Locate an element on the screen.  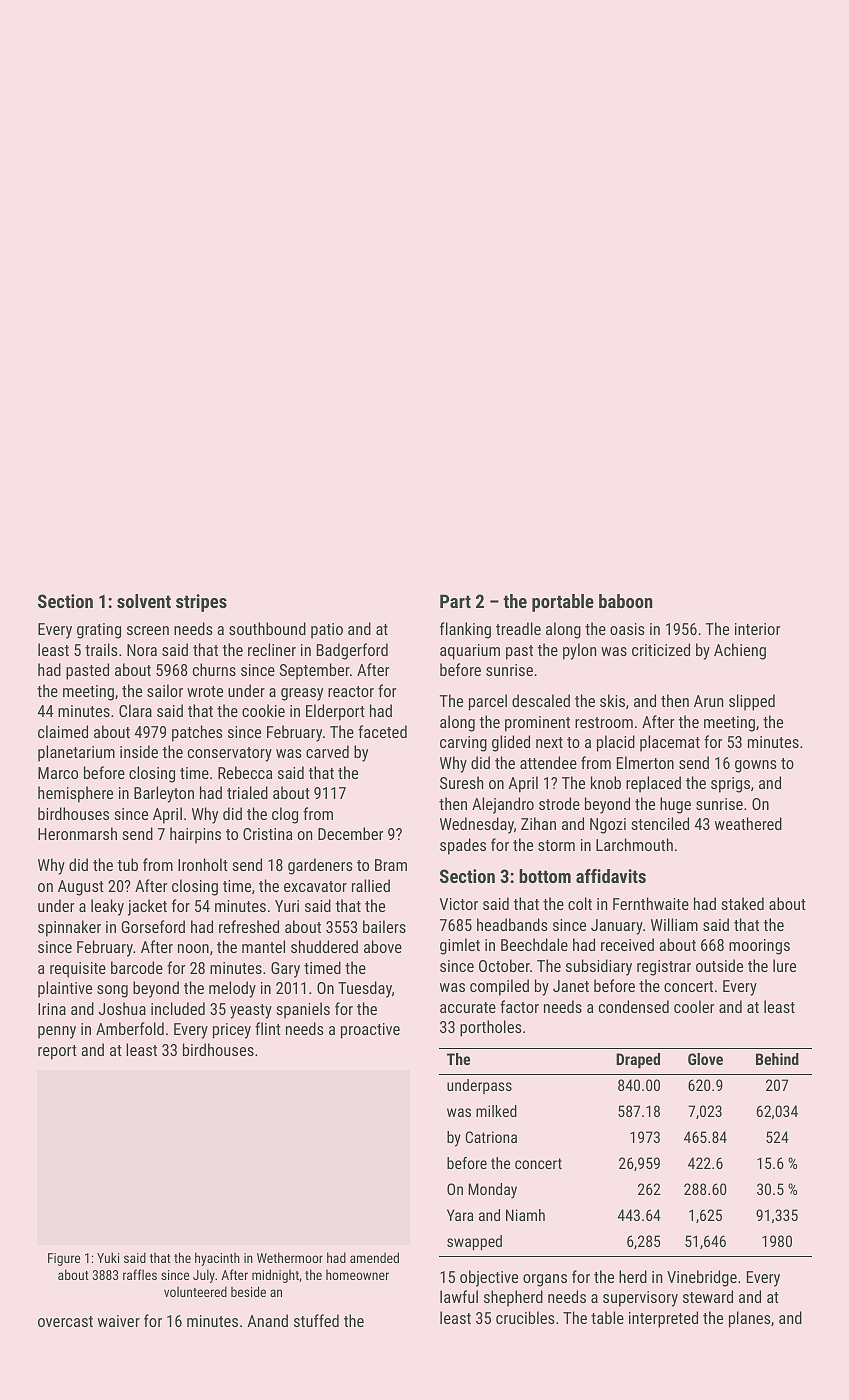
spinnaker is located at coordinates (69, 928).
